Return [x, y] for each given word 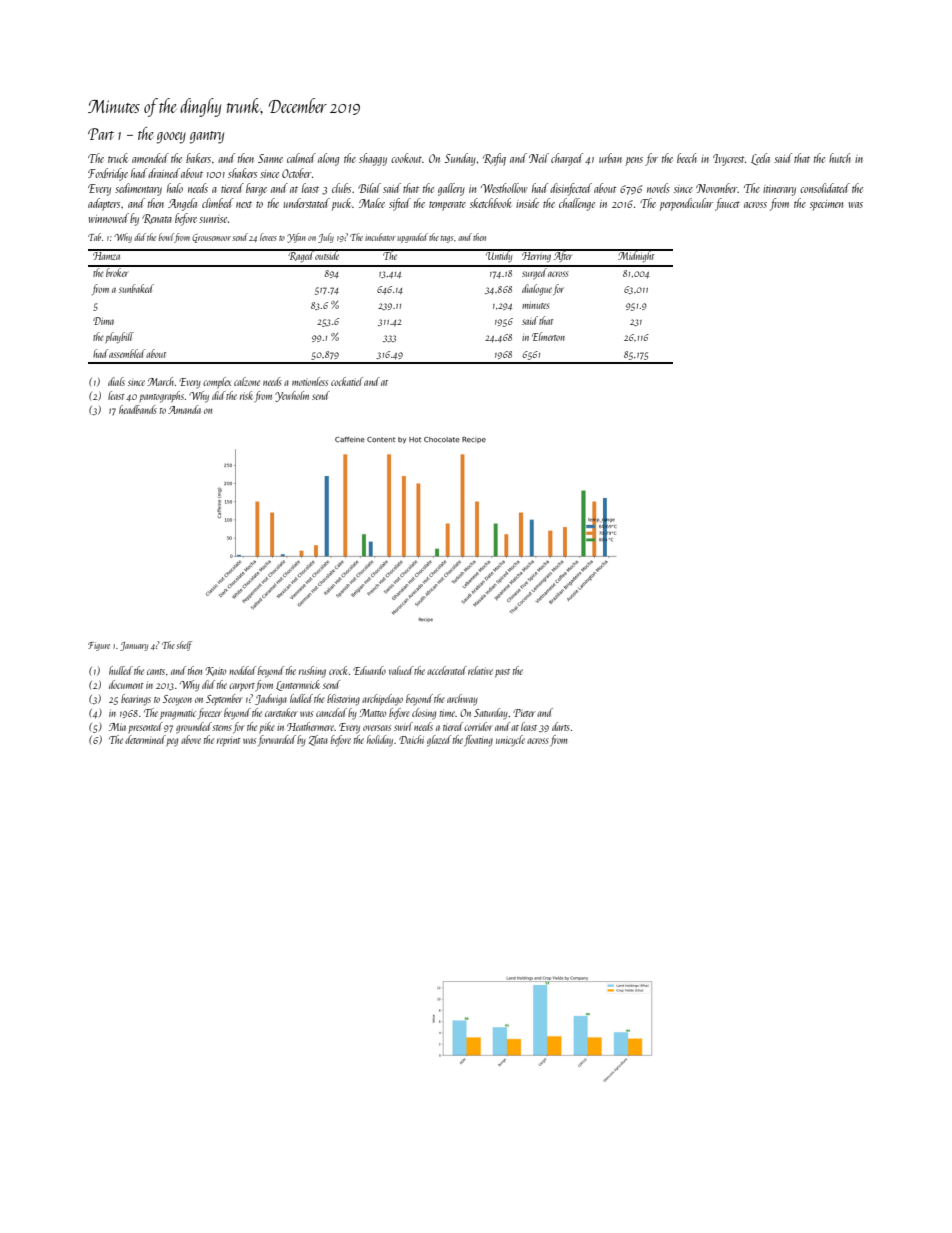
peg [172, 742]
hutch [840, 158]
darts [561, 726]
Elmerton [548, 336]
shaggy [373, 159]
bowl [166, 237]
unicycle [510, 741]
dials [116, 381]
